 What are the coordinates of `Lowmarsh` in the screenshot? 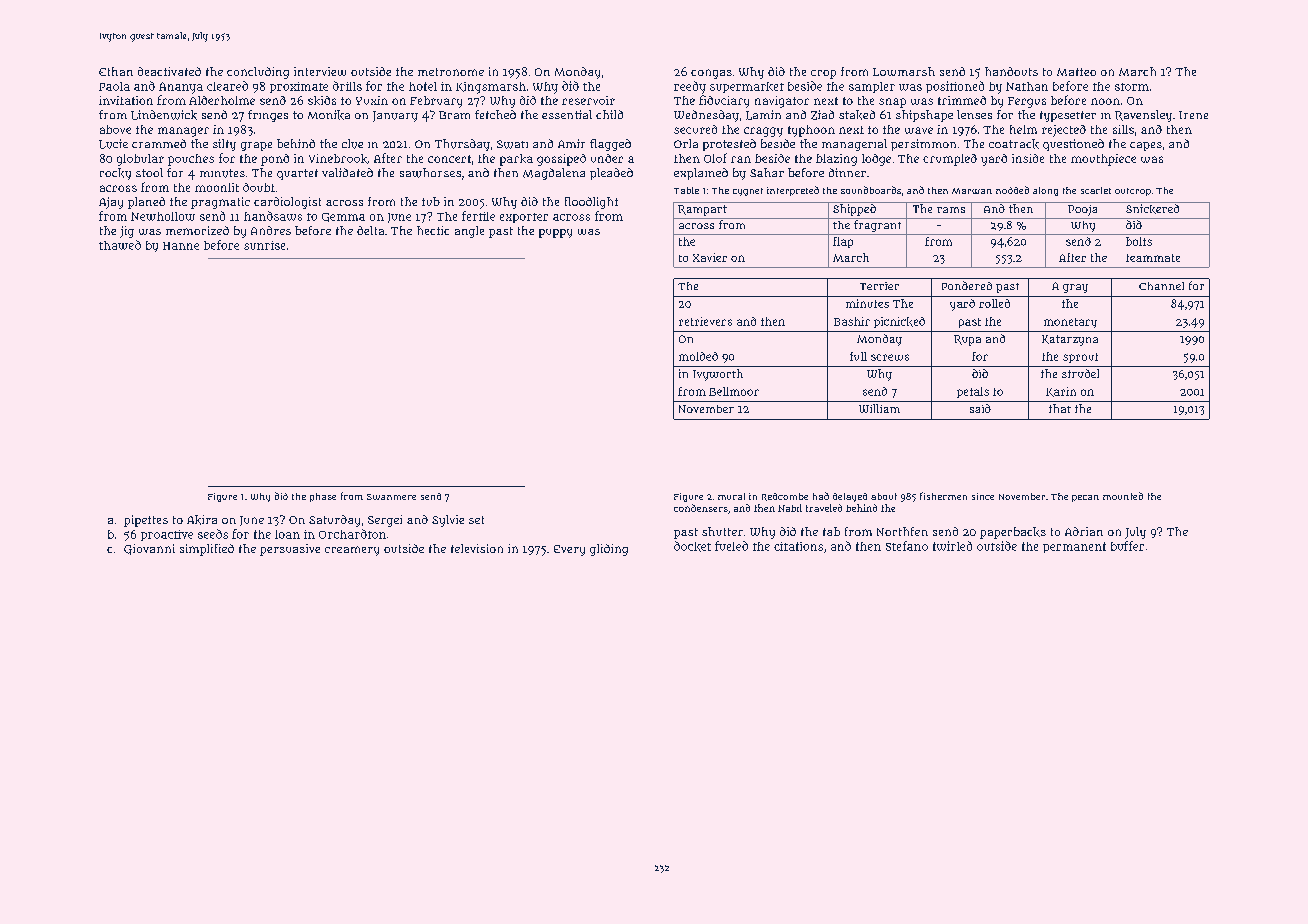 It's located at (904, 71).
